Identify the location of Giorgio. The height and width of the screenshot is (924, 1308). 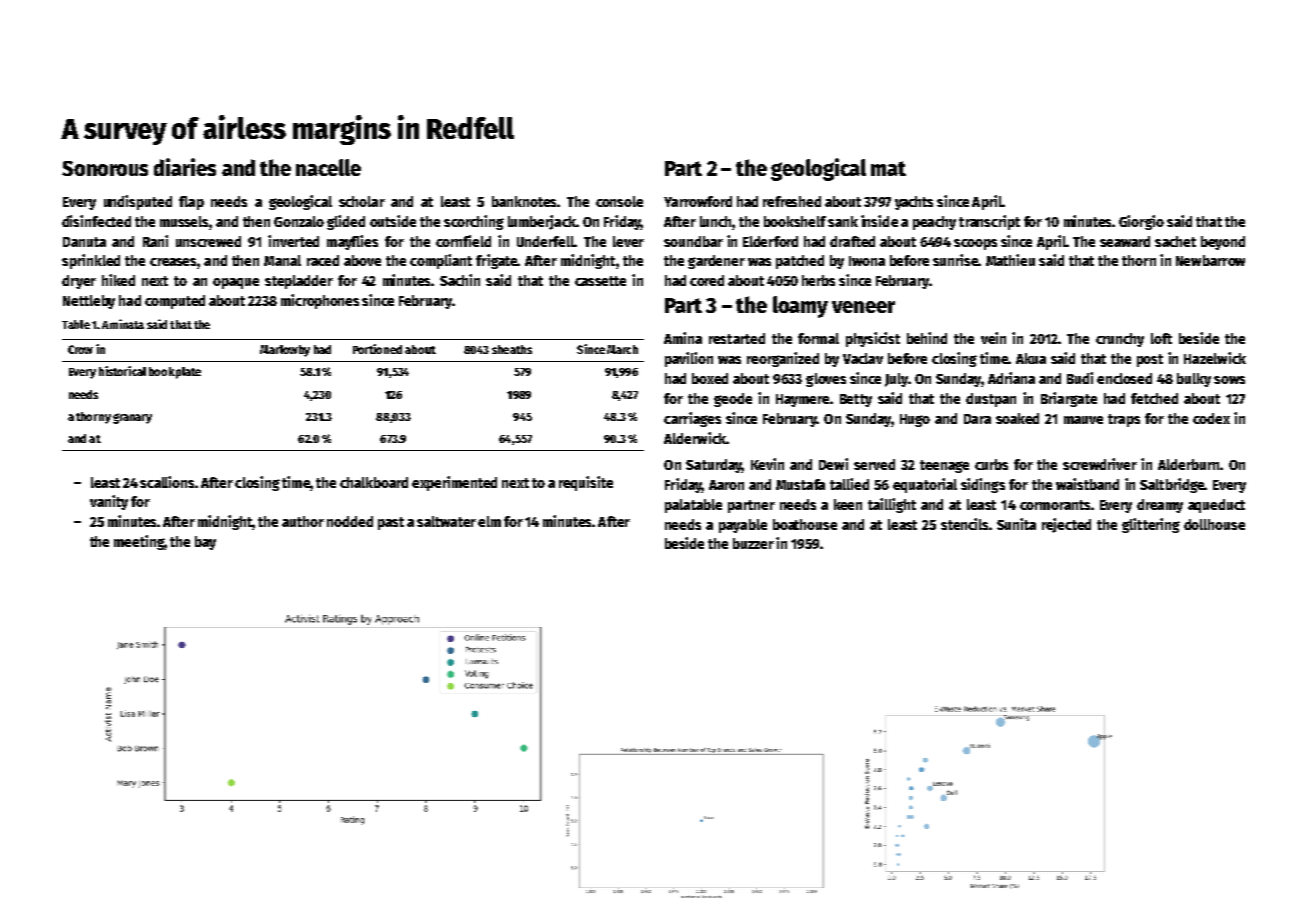
(1141, 222).
